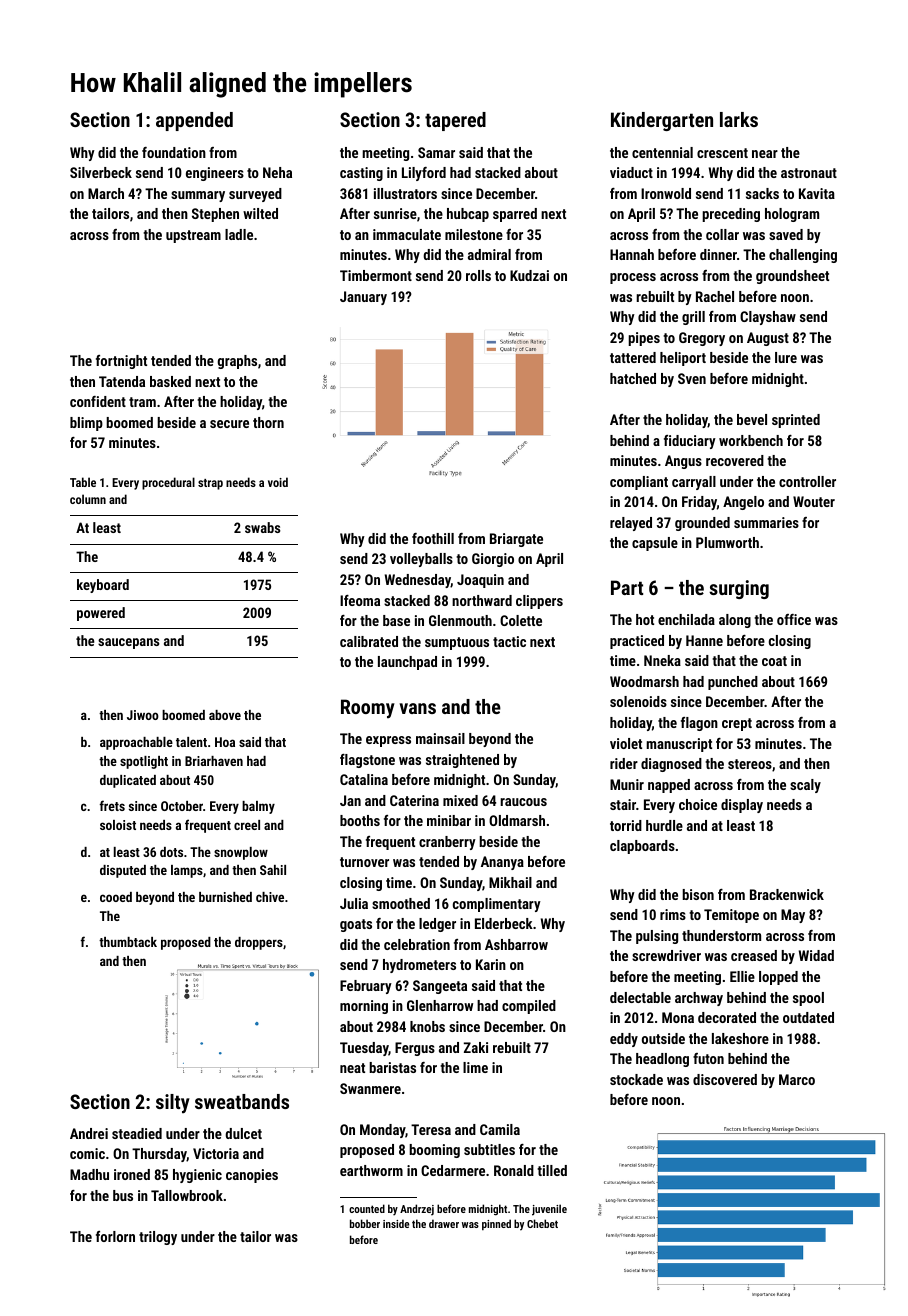 This document has width=908, height=1316. What do you see at coordinates (103, 586) in the document?
I see `keyboard` at bounding box center [103, 586].
